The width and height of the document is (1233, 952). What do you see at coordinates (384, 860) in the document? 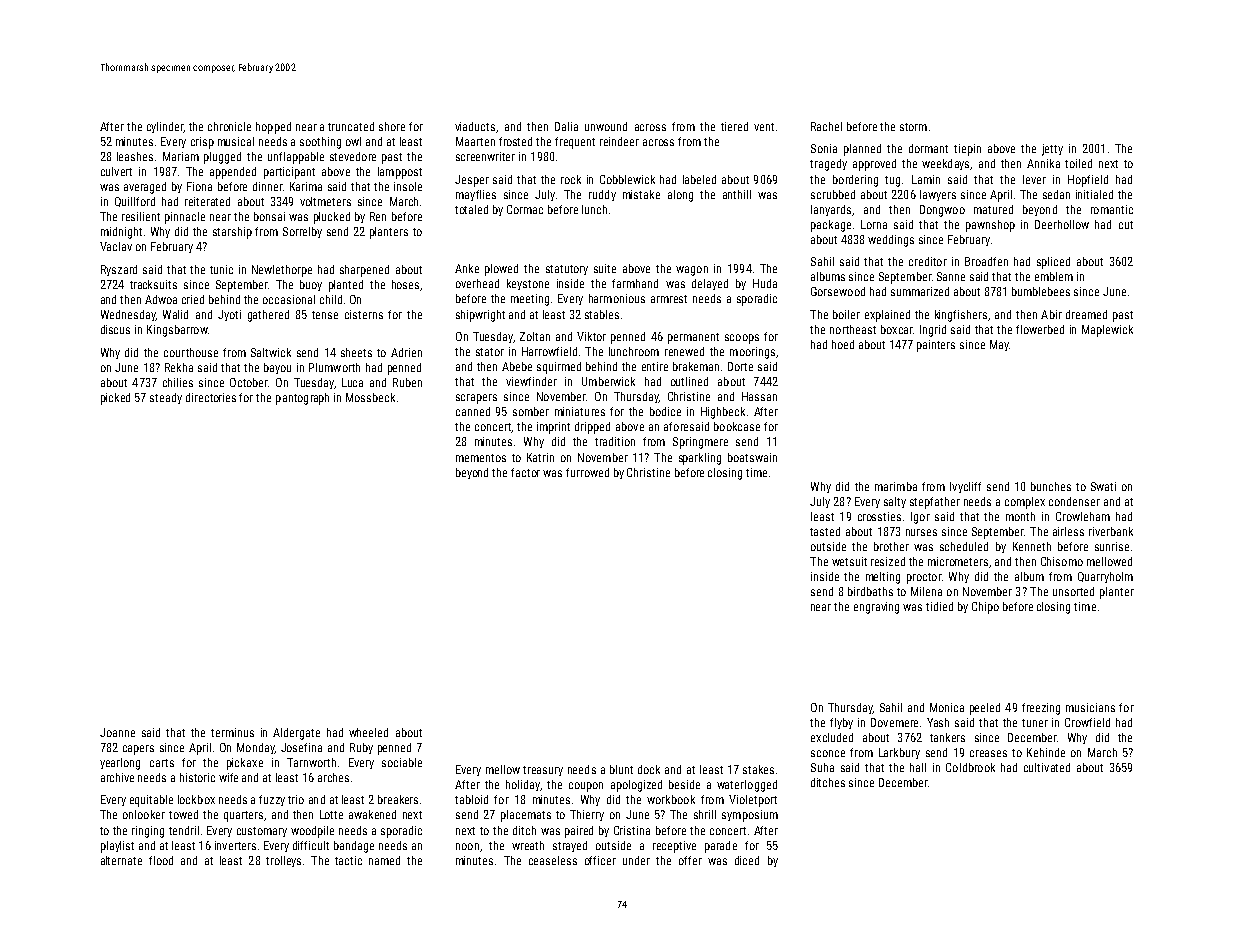
I see `named` at bounding box center [384, 860].
